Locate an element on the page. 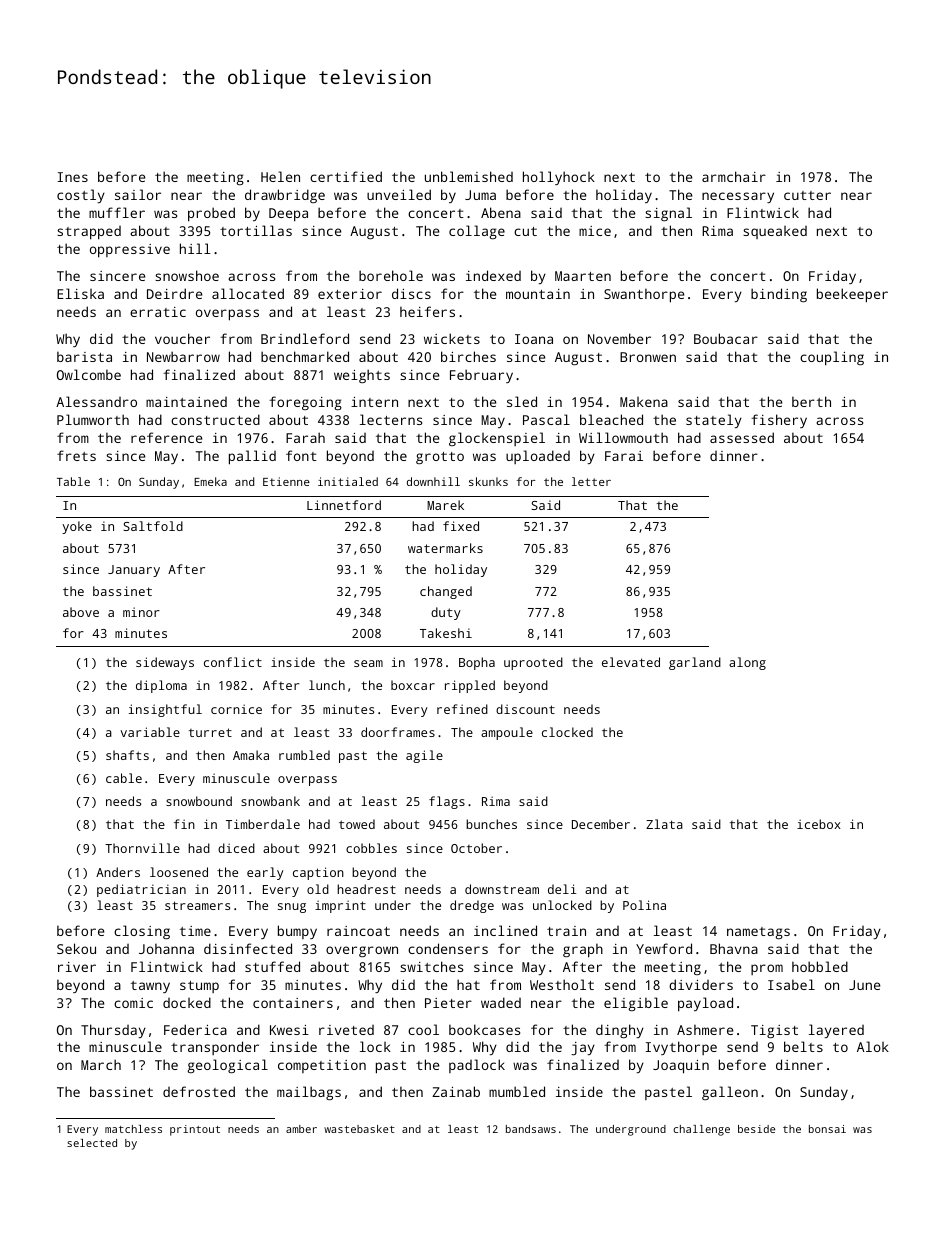 Image resolution: width=952 pixels, height=1233 pixels. selected is located at coordinates (92, 1143).
